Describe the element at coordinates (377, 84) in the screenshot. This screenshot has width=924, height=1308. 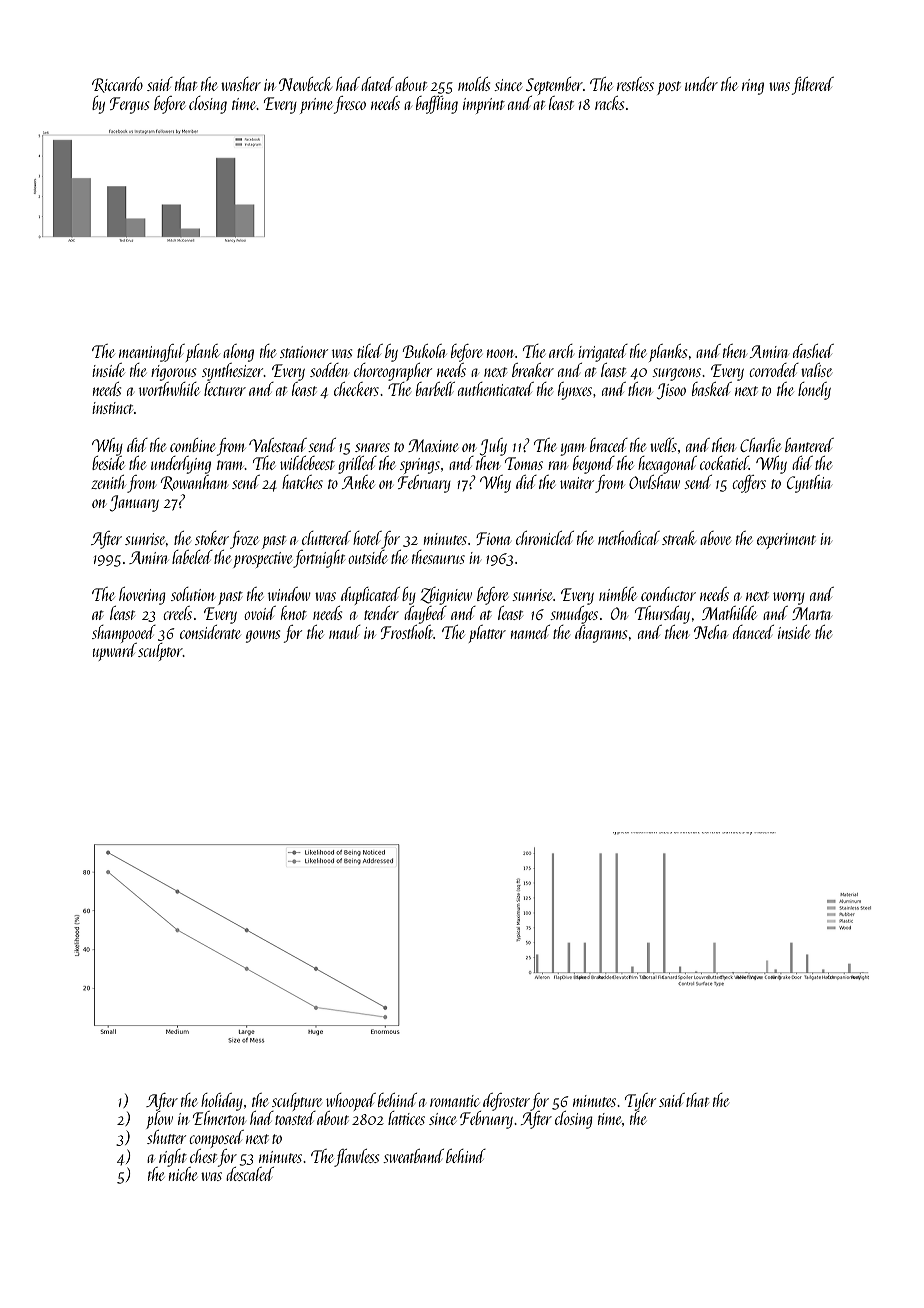
I see `dated` at that location.
